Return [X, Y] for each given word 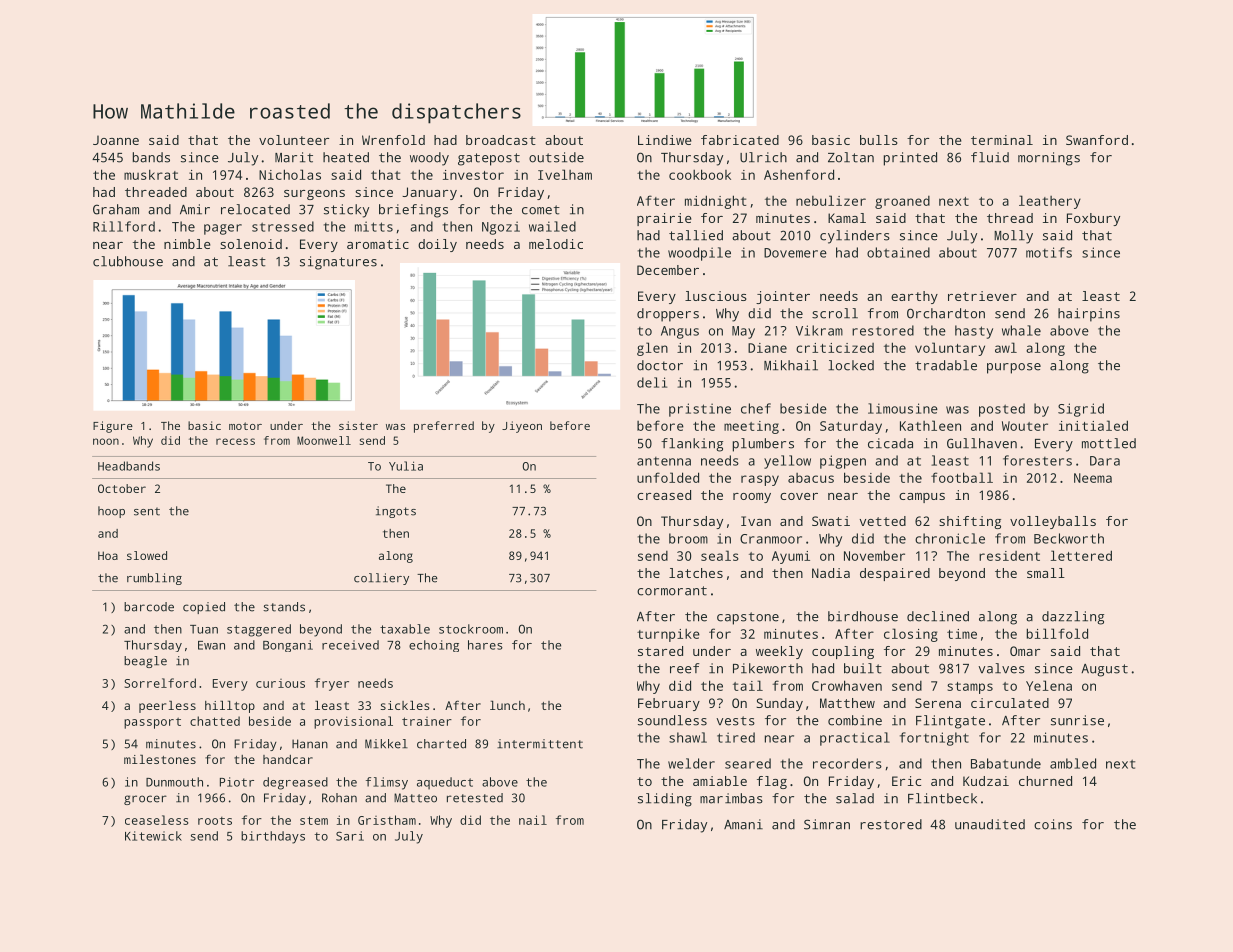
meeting [751, 427]
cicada [890, 443]
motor [245, 426]
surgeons [314, 195]
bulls [879, 140]
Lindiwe [665, 140]
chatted [215, 721]
